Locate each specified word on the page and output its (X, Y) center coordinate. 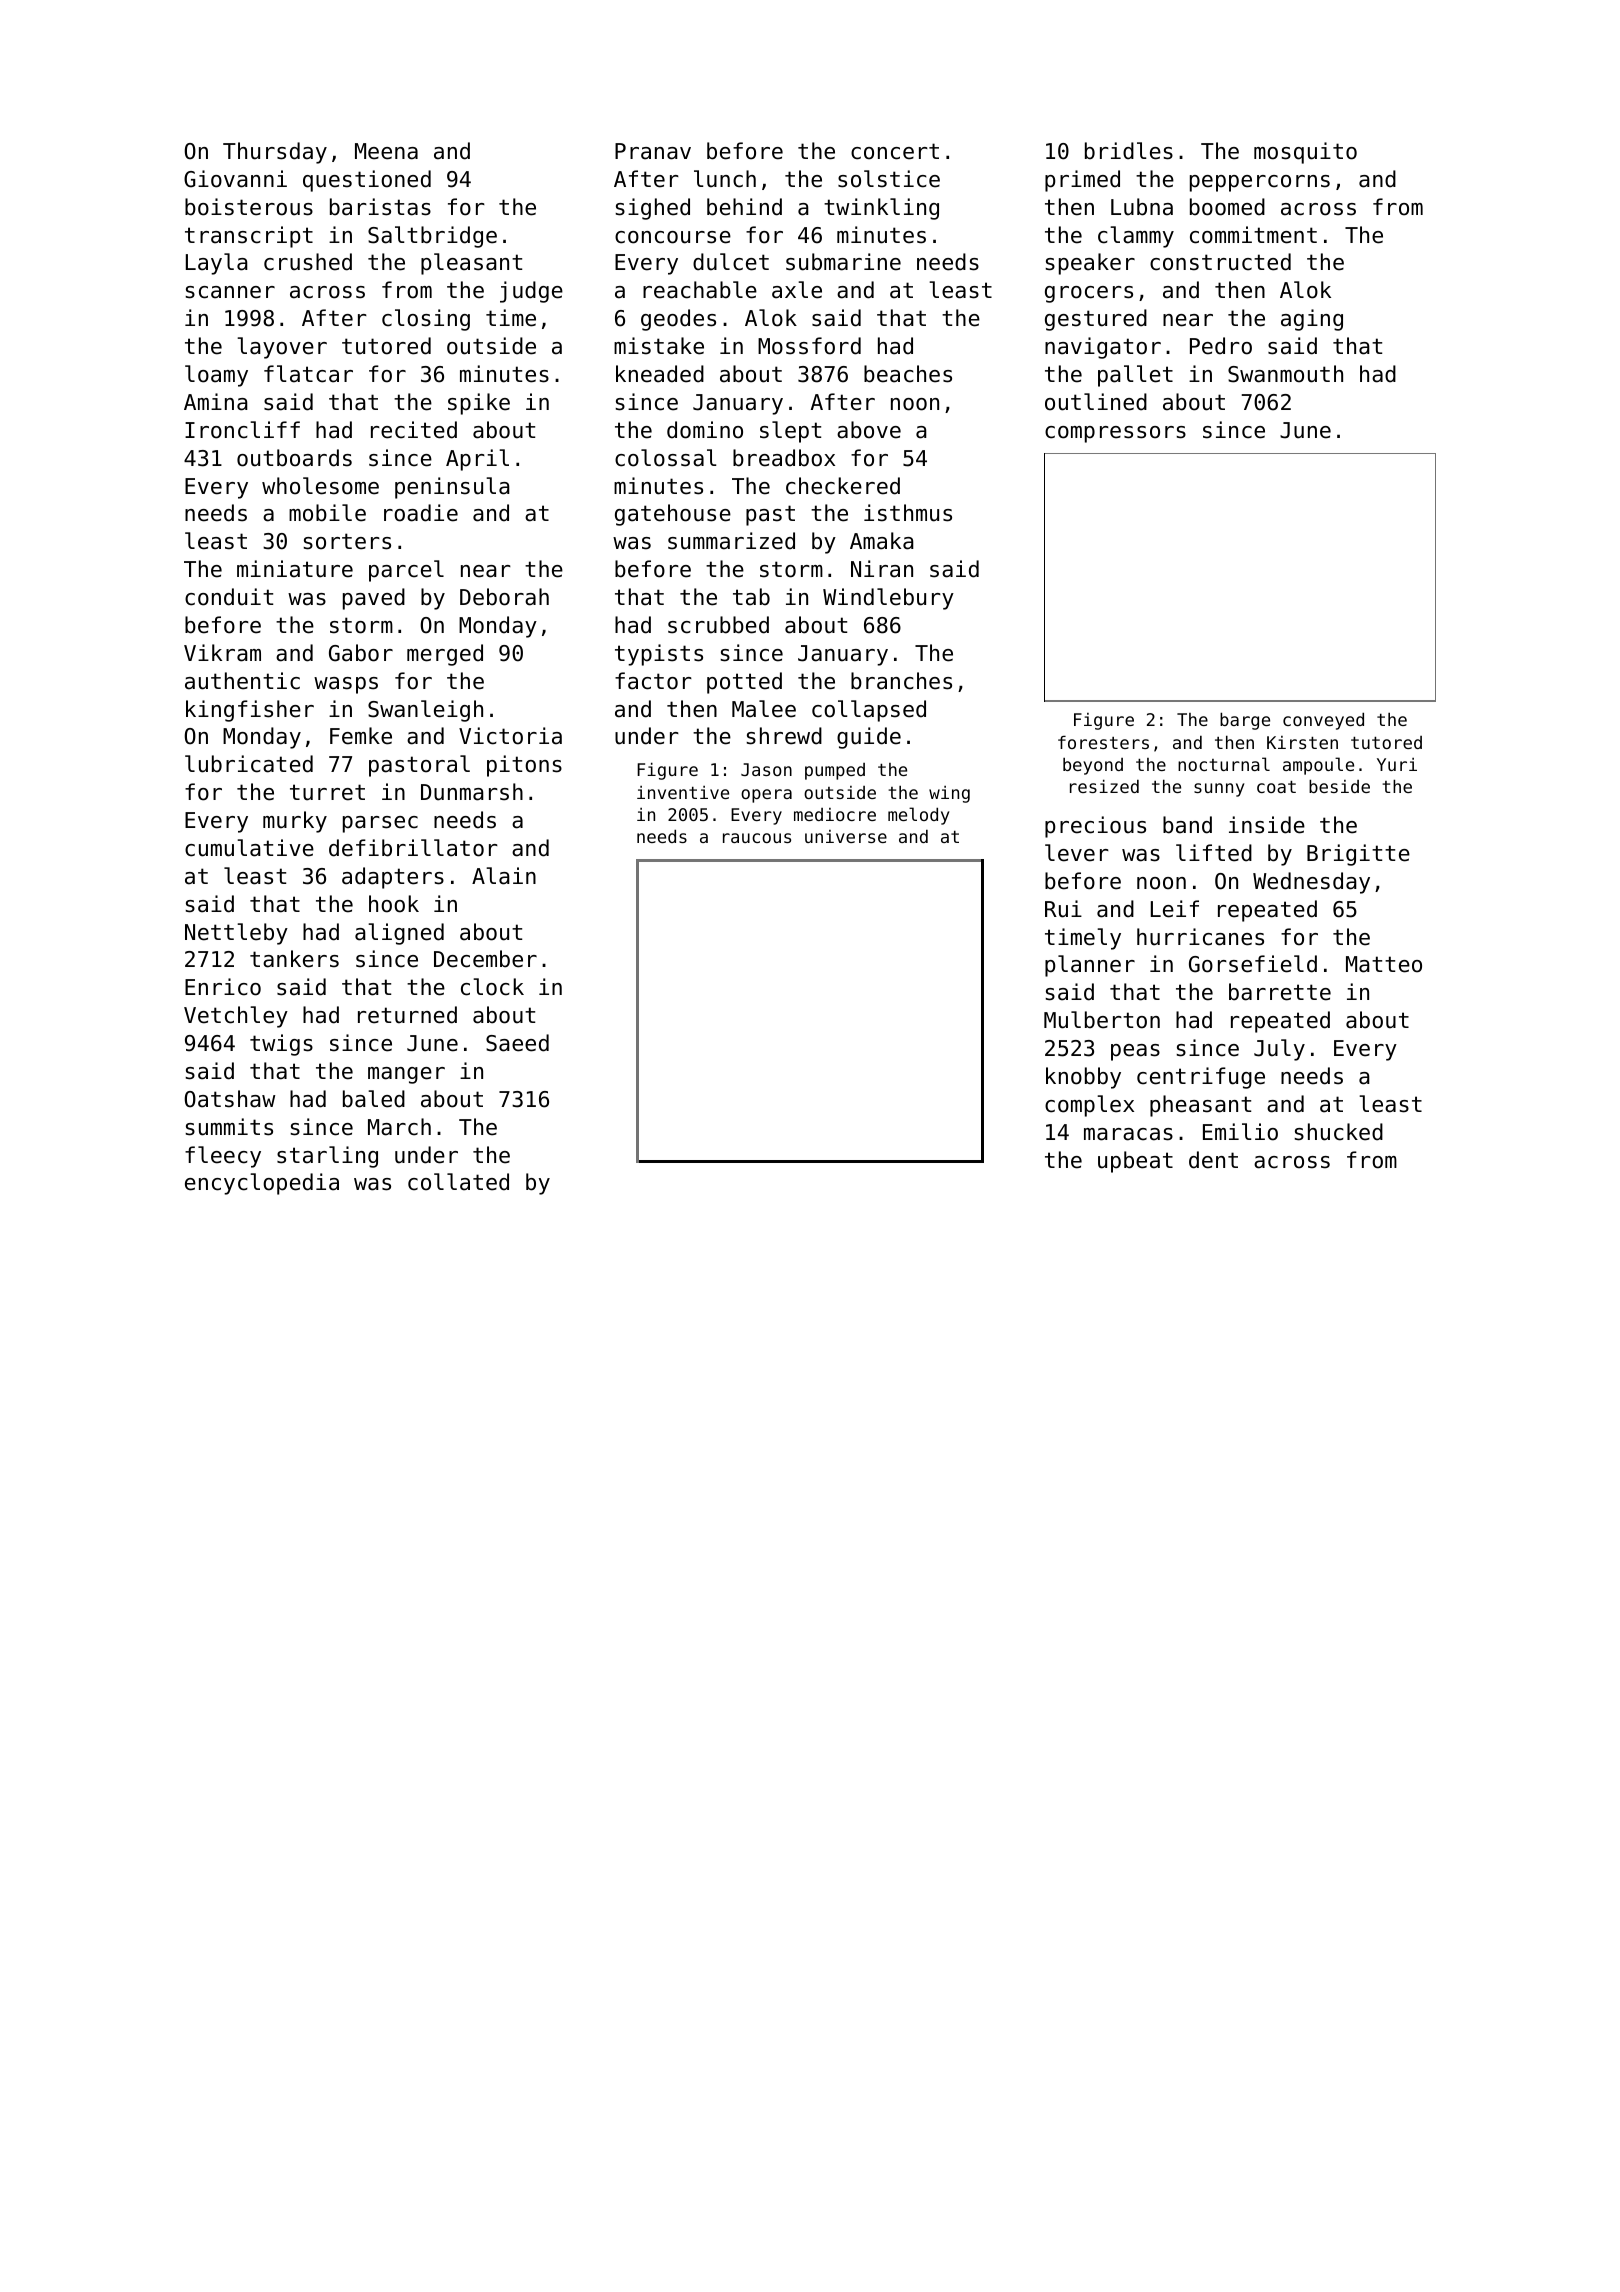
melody (918, 816)
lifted (1214, 853)
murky (295, 822)
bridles (1129, 151)
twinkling (881, 209)
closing (426, 320)
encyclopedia (262, 1184)
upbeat (1135, 1162)
